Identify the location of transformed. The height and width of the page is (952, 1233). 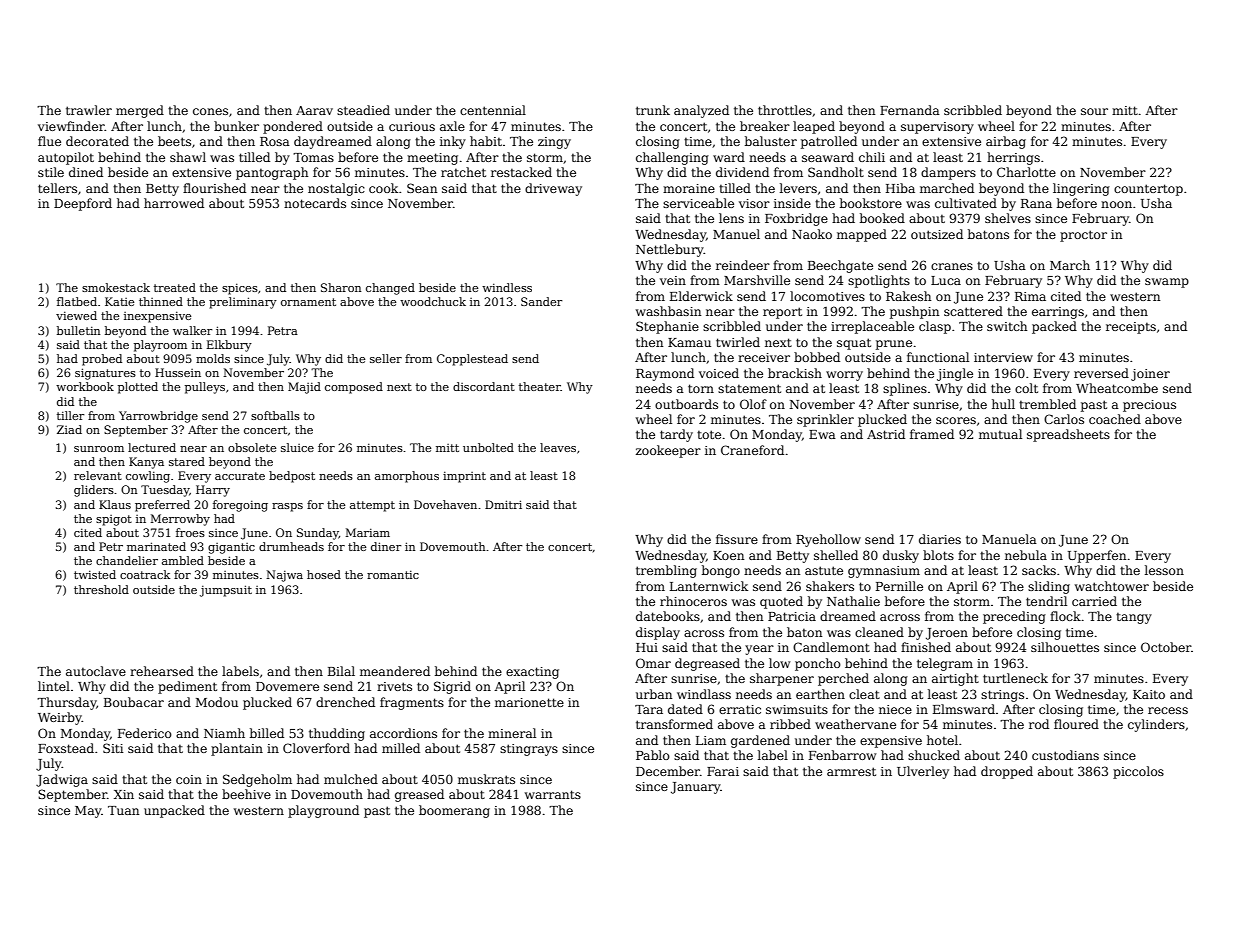
(674, 724).
